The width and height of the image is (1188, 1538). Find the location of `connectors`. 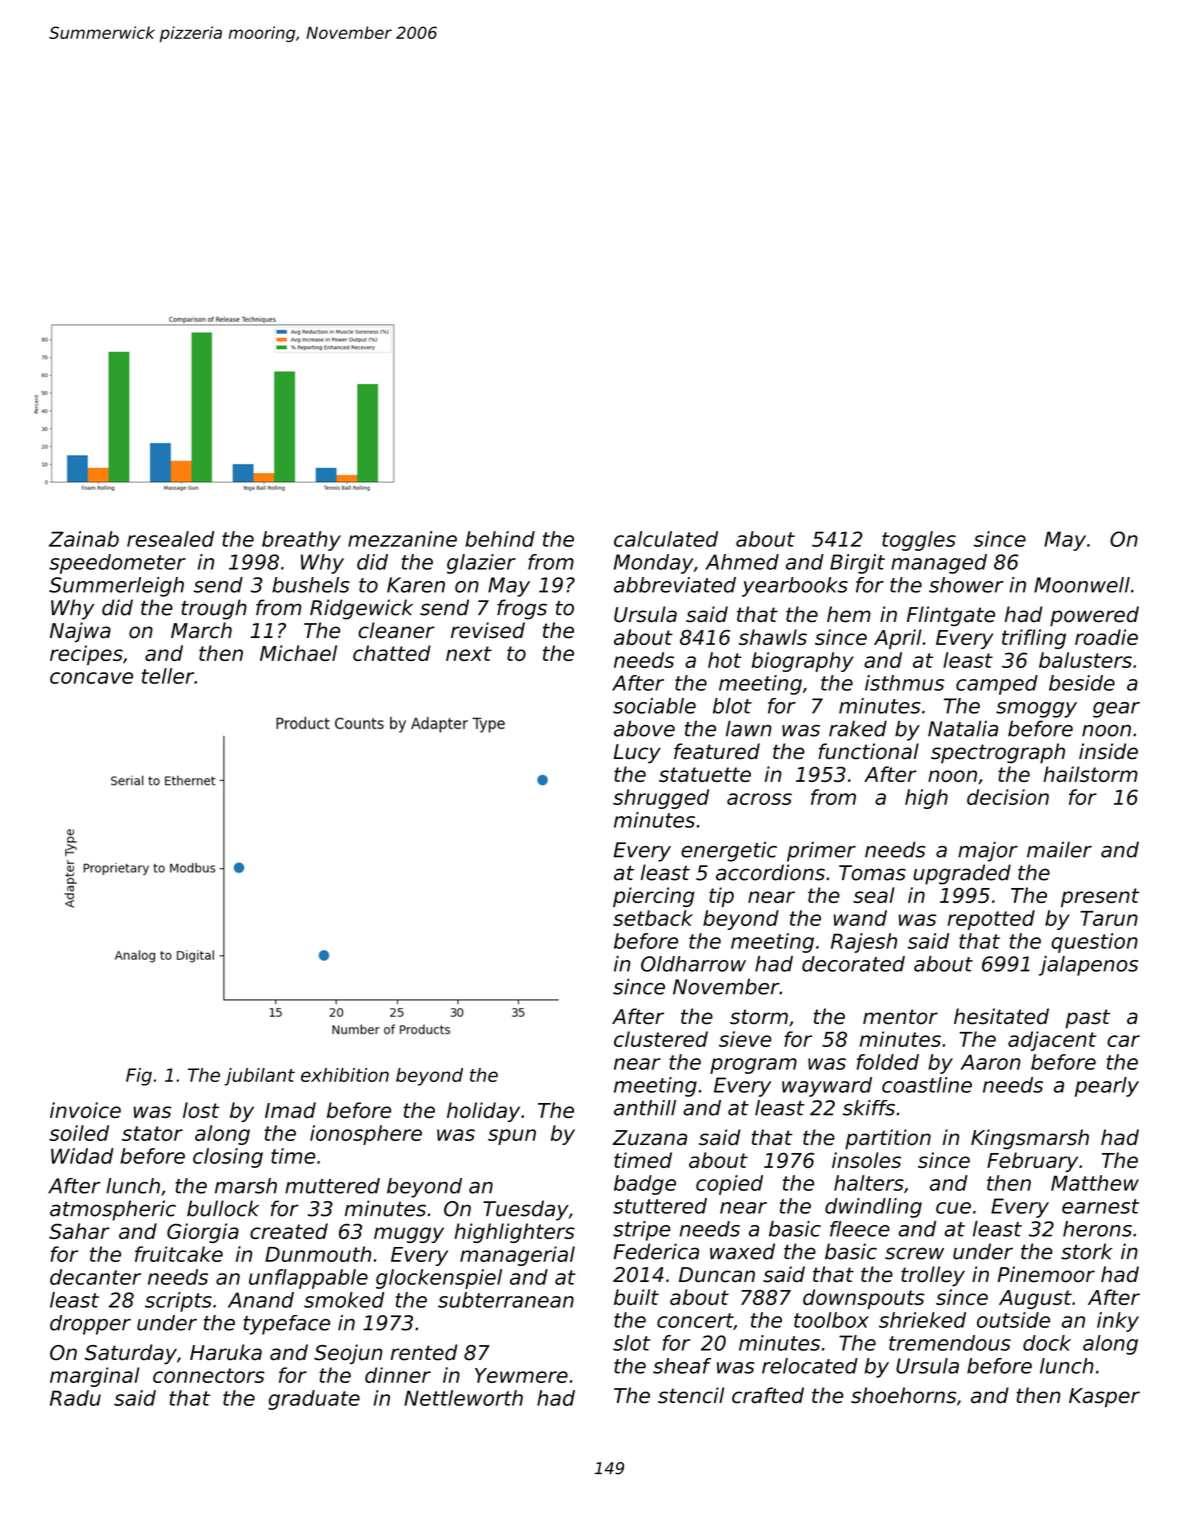

connectors is located at coordinates (209, 1375).
